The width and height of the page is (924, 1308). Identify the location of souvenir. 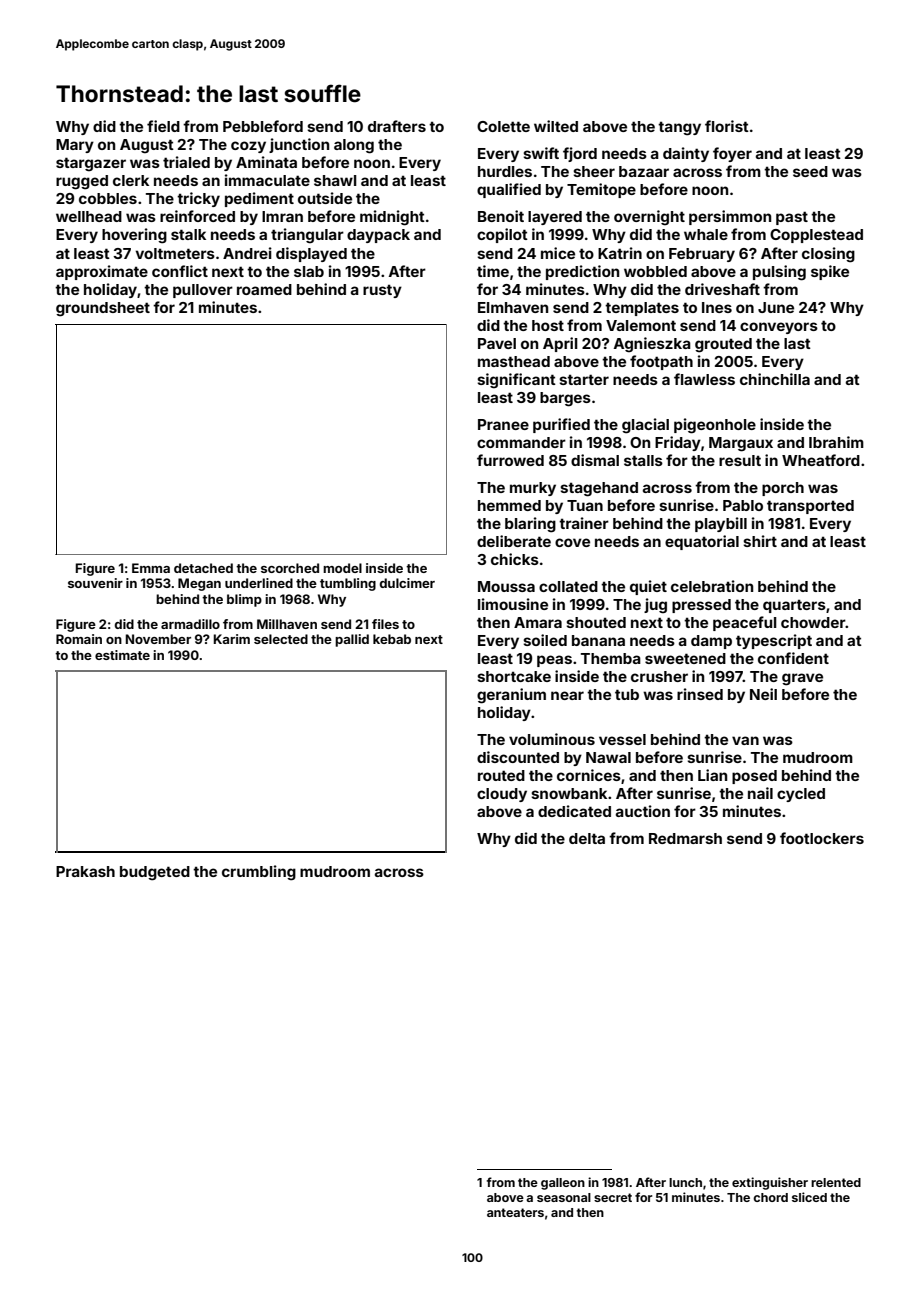
(95, 583).
